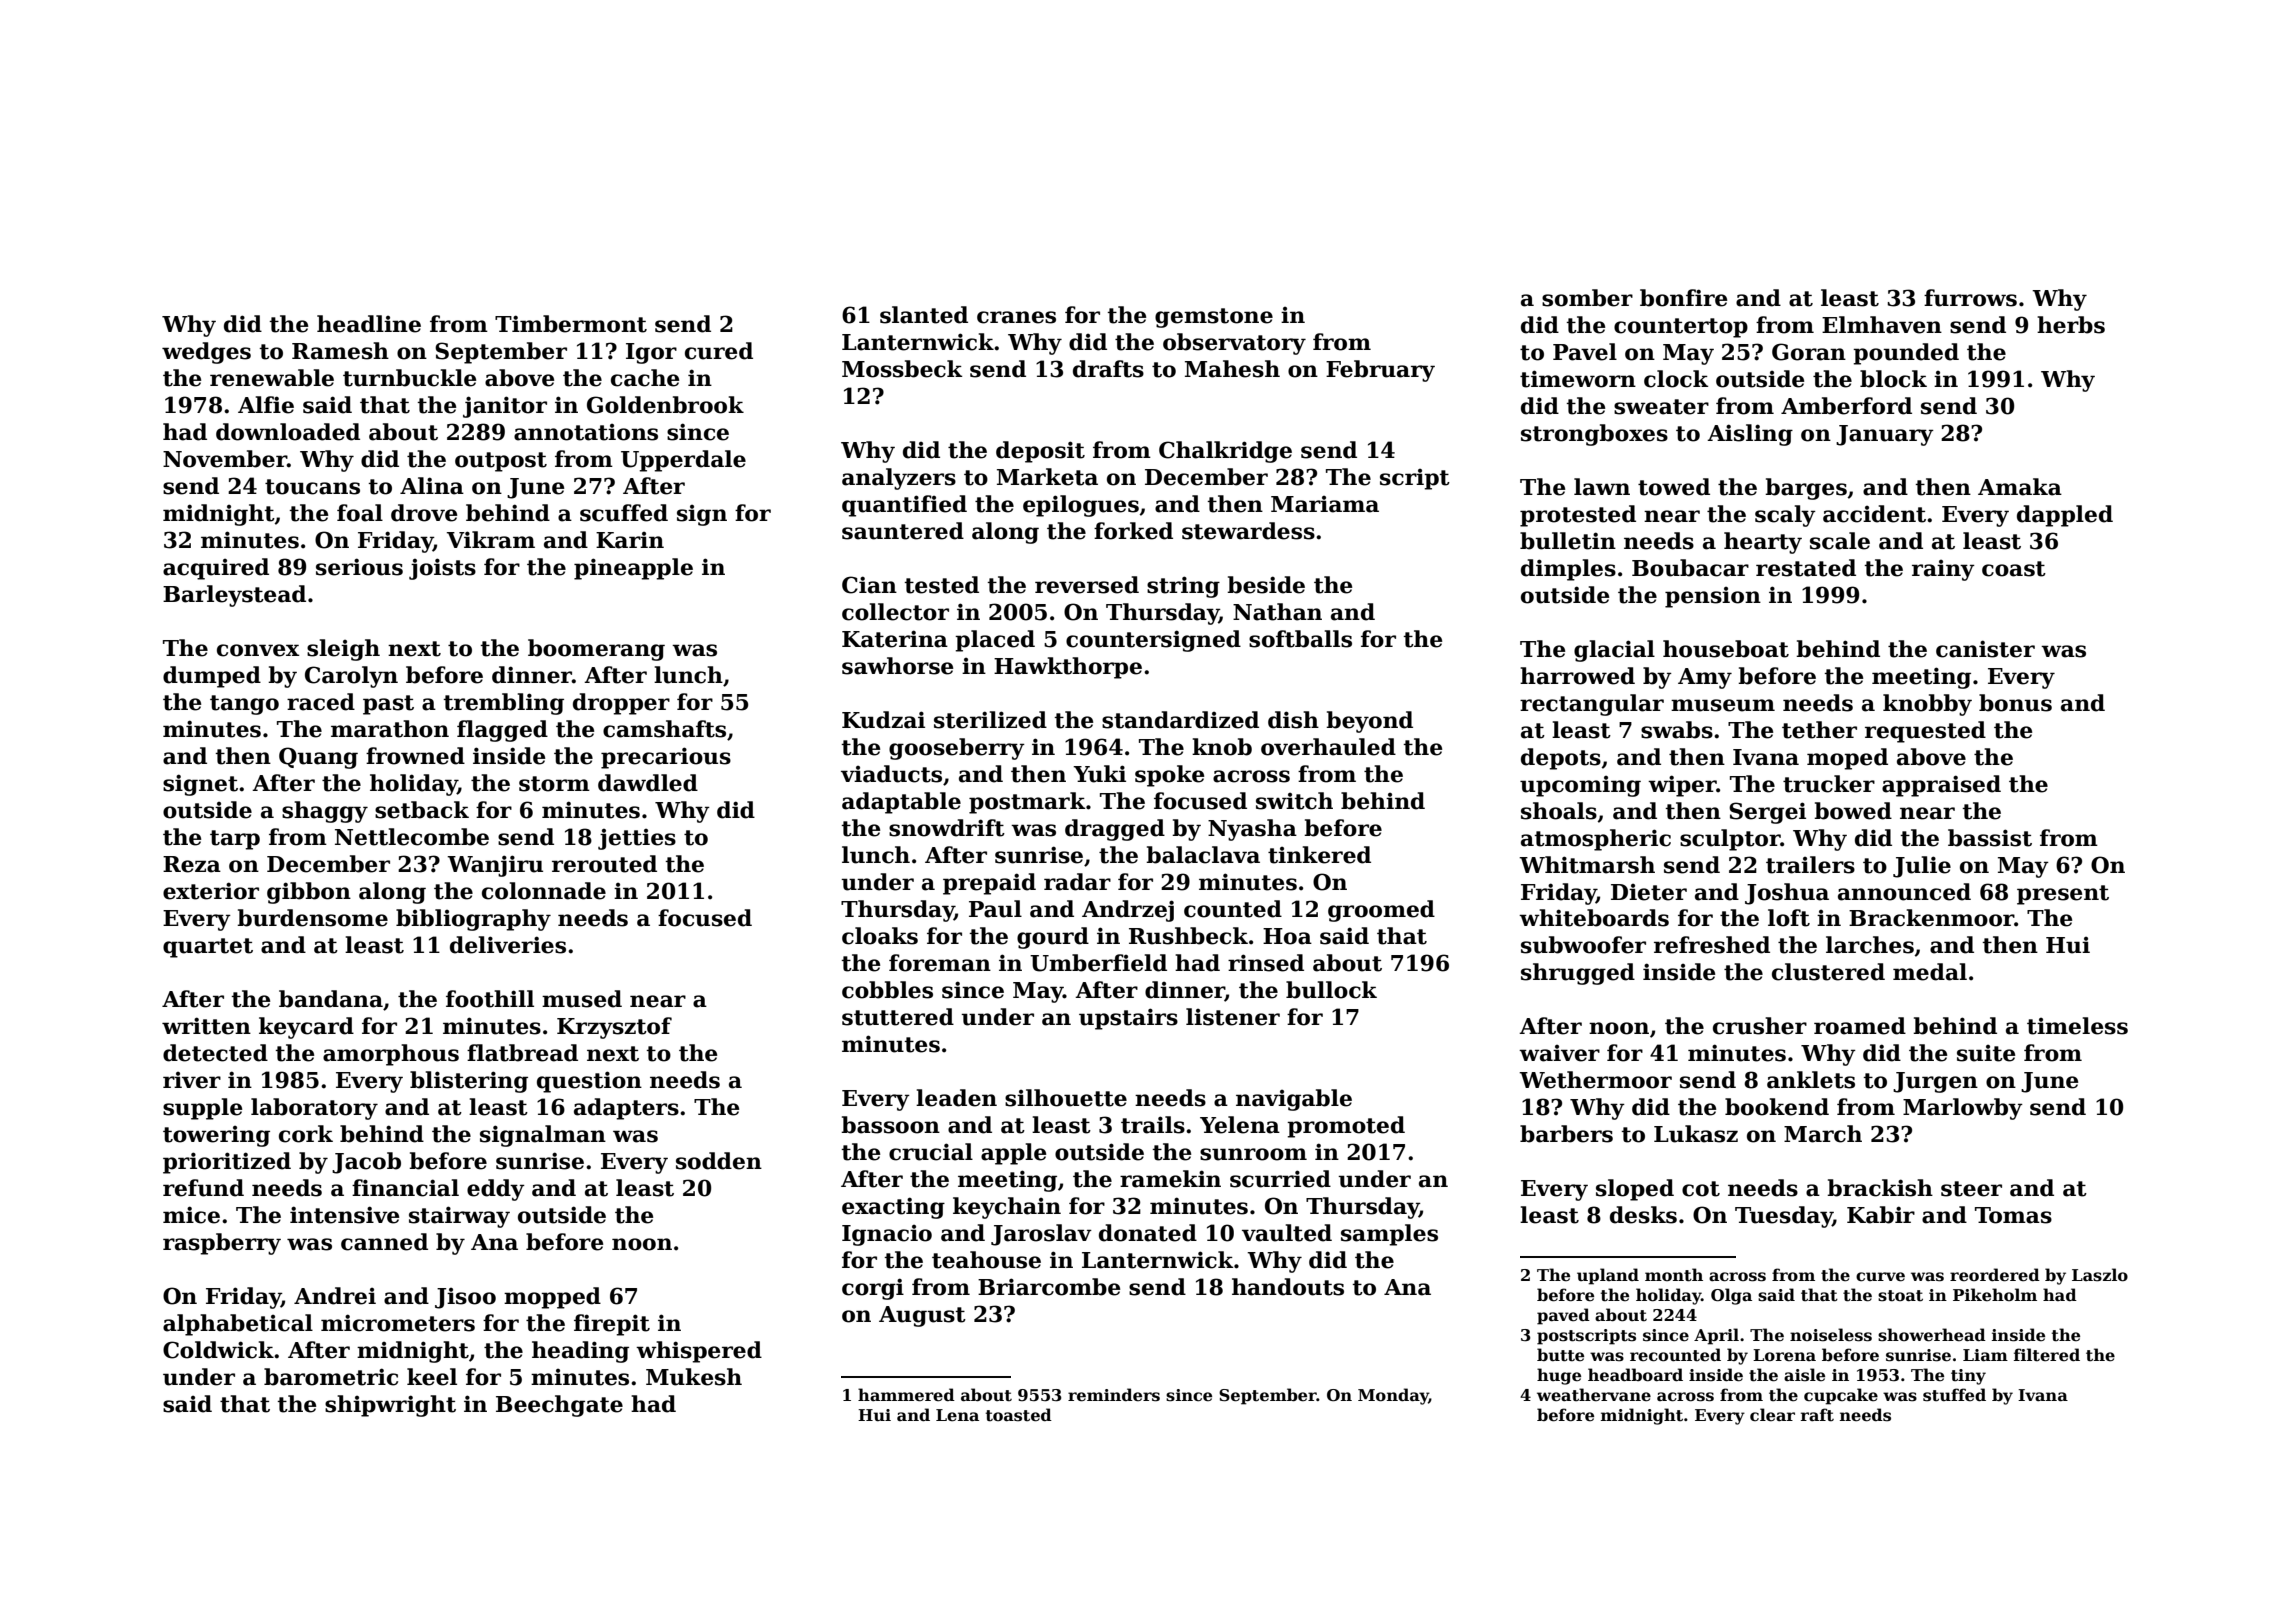  What do you see at coordinates (571, 324) in the screenshot?
I see `Timbermont` at bounding box center [571, 324].
